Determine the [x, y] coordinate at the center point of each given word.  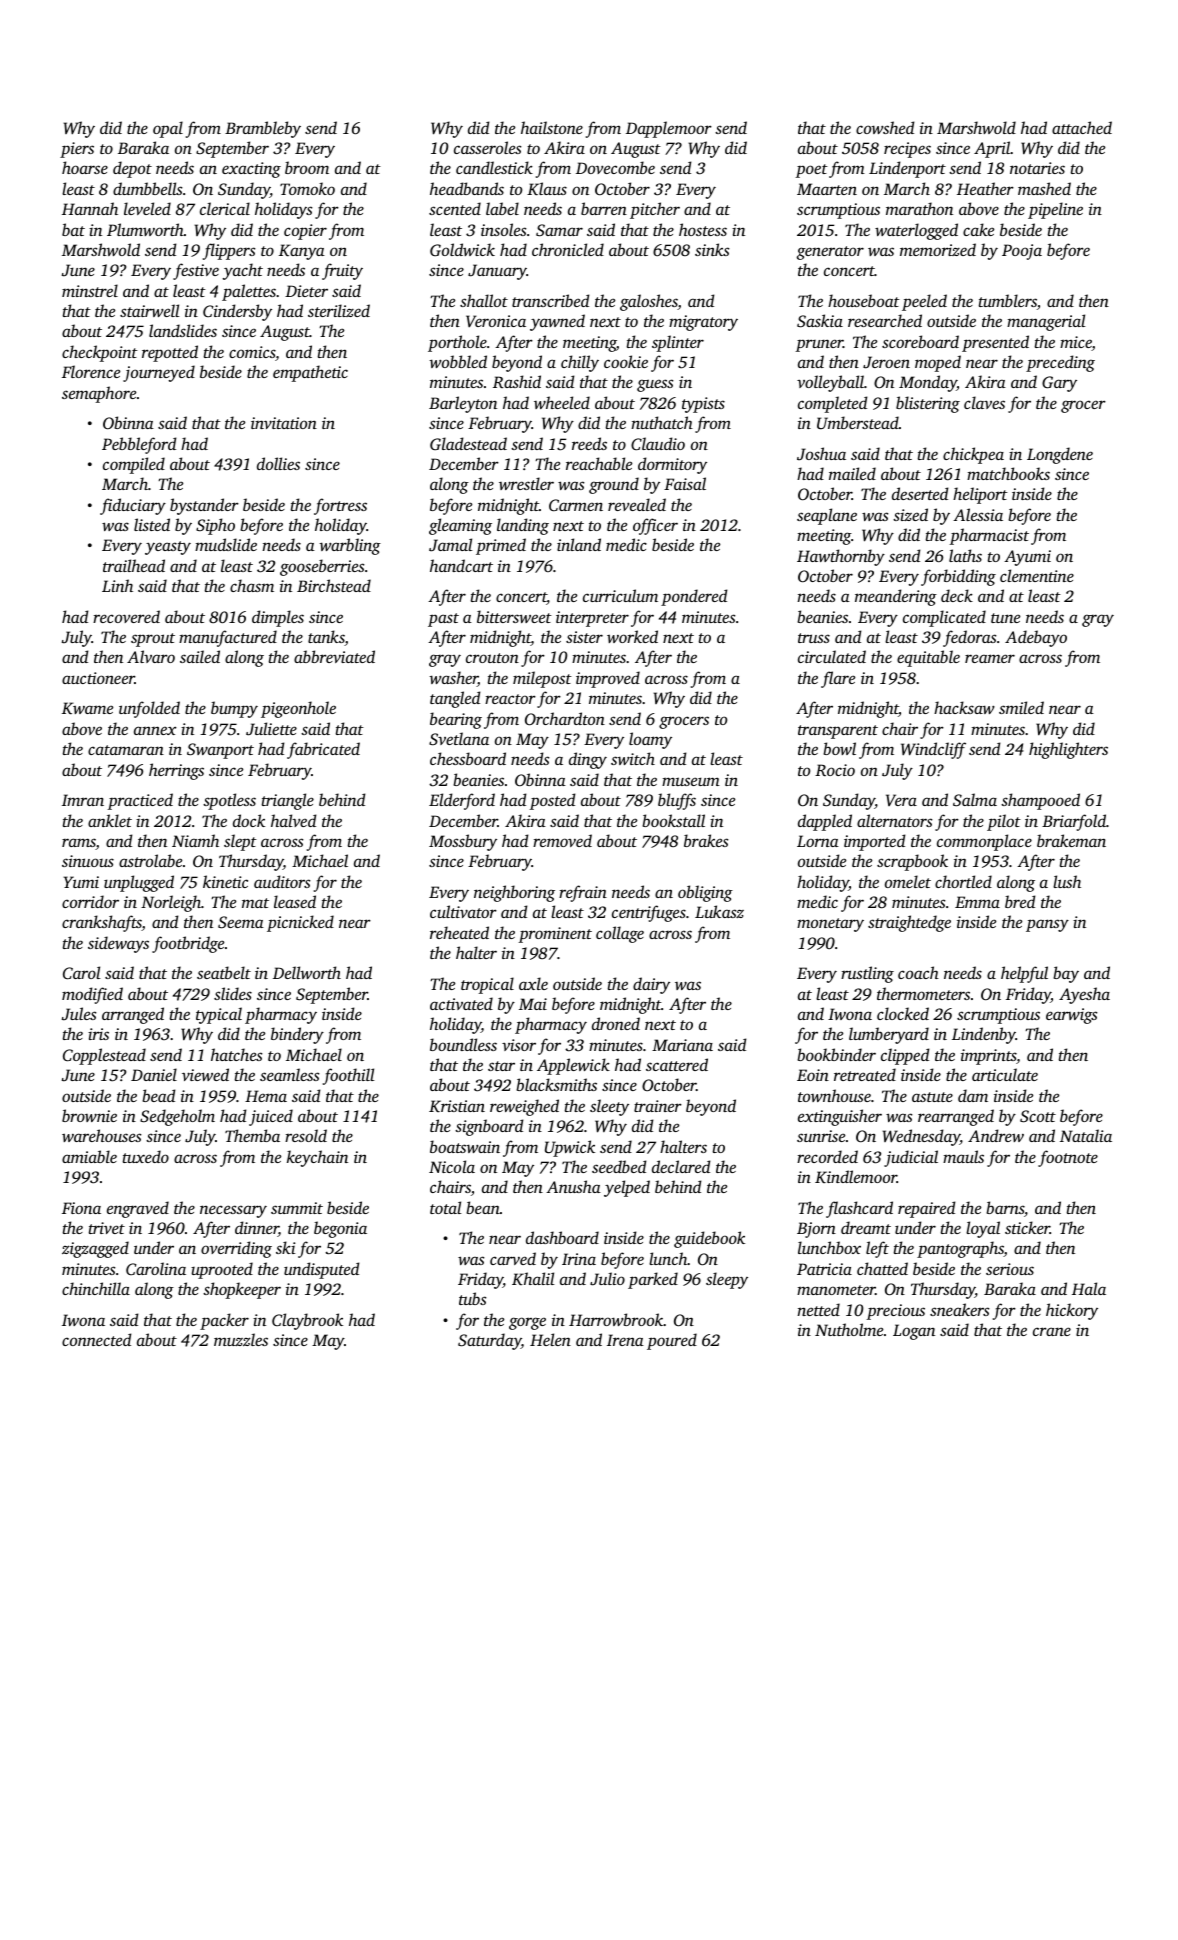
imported [874, 842]
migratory [703, 323]
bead [158, 1095]
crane [1052, 1331]
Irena [625, 1340]
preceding [1060, 363]
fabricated [323, 750]
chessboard [468, 758]
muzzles [241, 1339]
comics [252, 352]
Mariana [682, 1045]
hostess [703, 229]
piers [77, 150]
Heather [985, 188]
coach [918, 972]
